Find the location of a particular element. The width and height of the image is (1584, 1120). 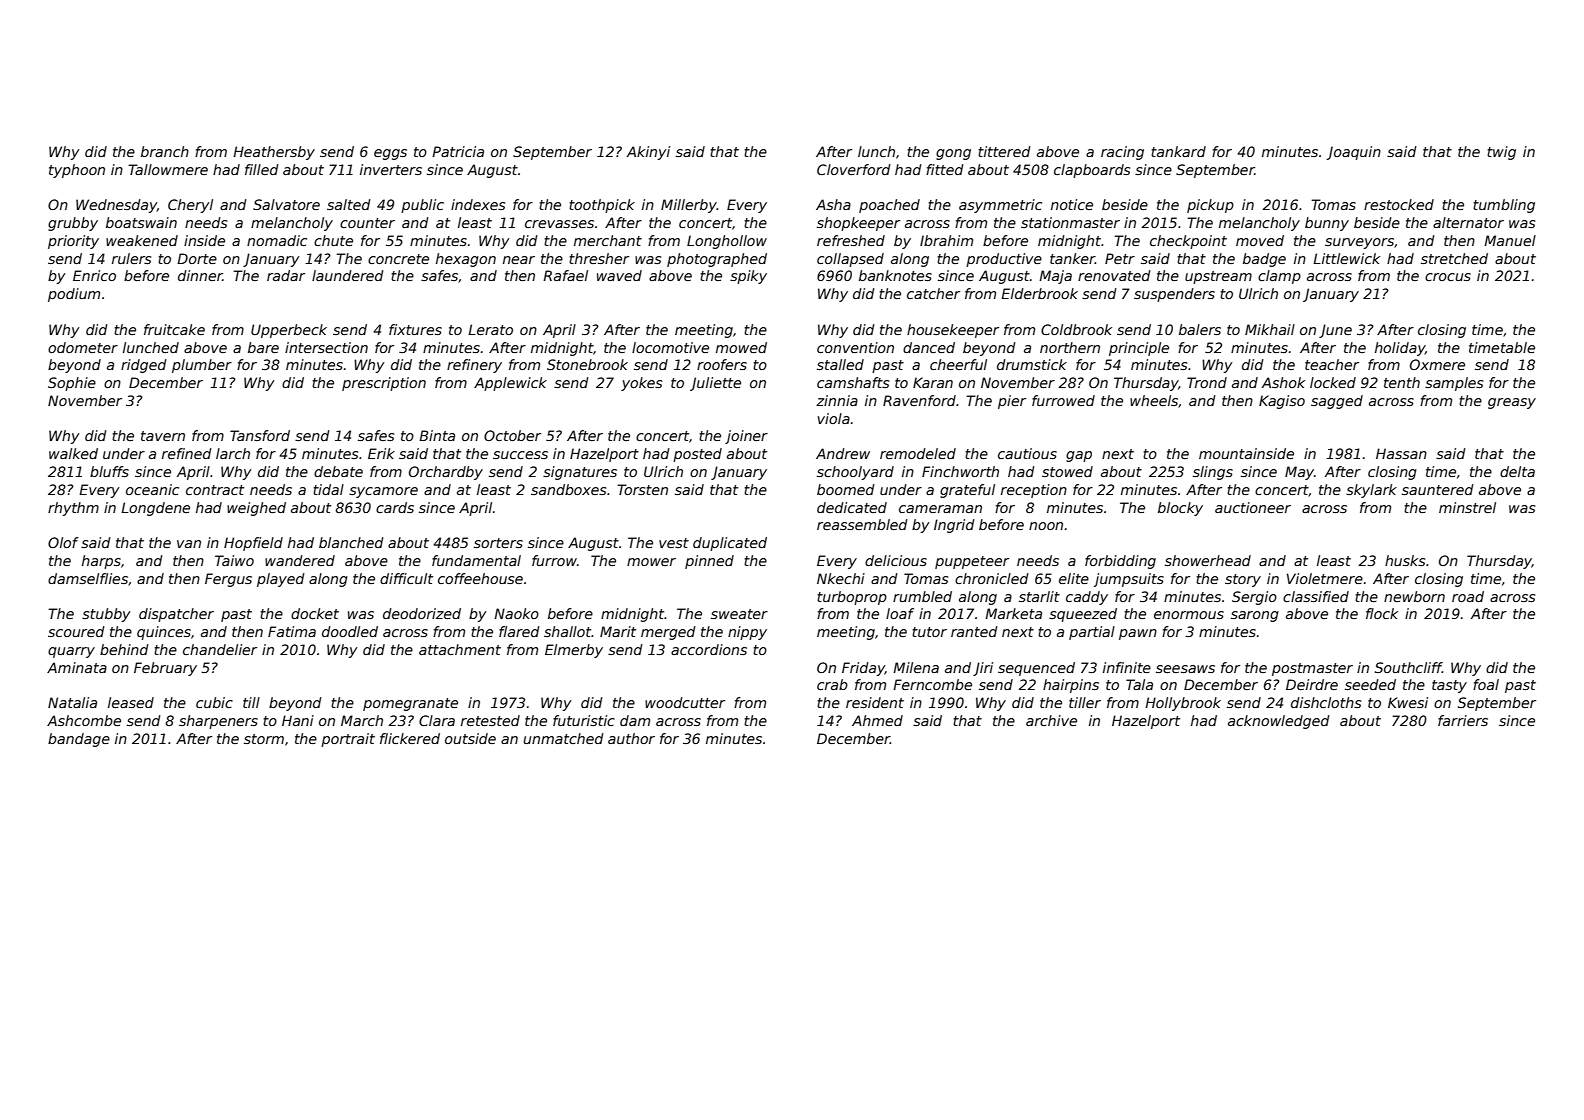

tankard is located at coordinates (1178, 151).
